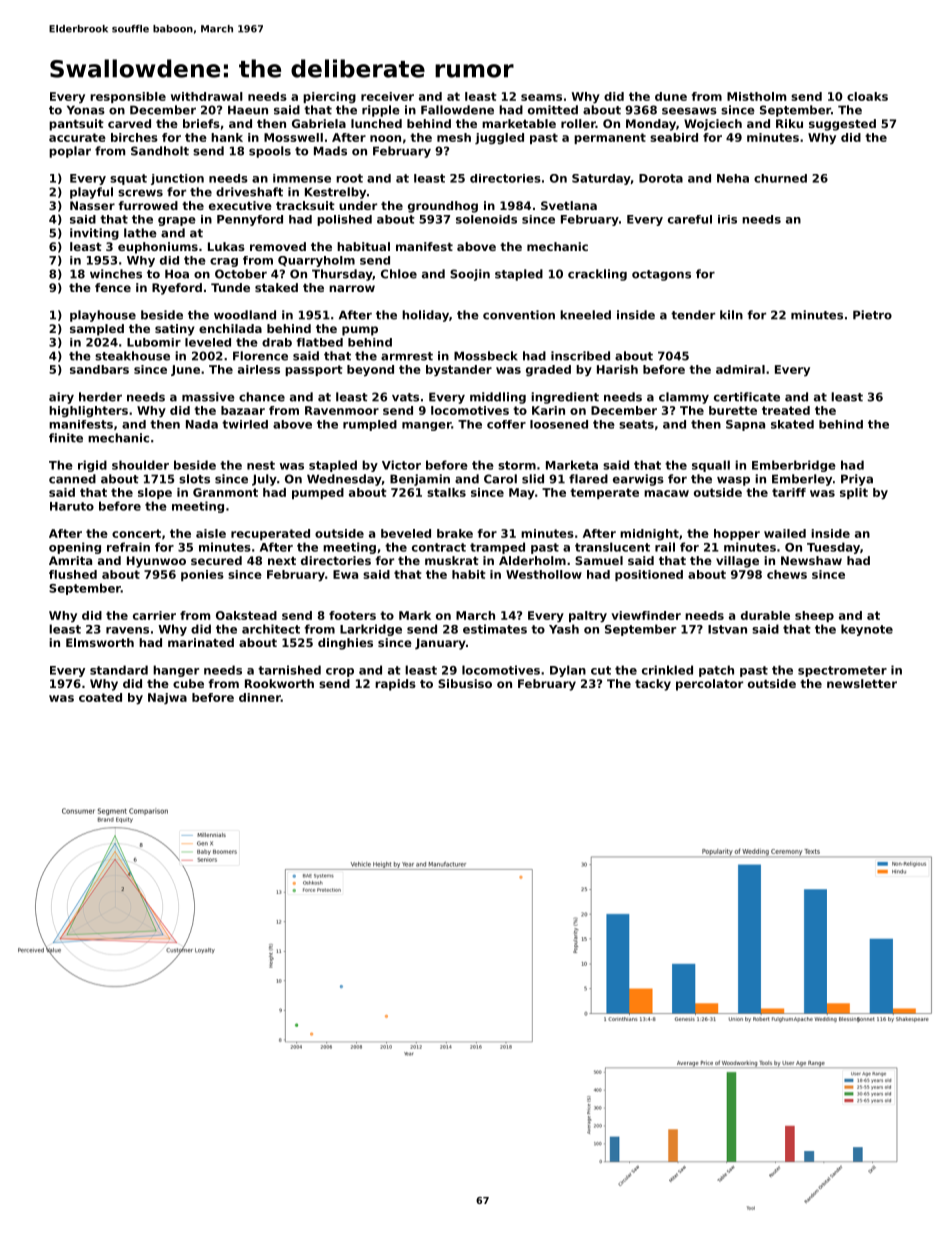 The width and height of the screenshot is (952, 1233). Describe the element at coordinates (661, 275) in the screenshot. I see `octagons` at that location.
